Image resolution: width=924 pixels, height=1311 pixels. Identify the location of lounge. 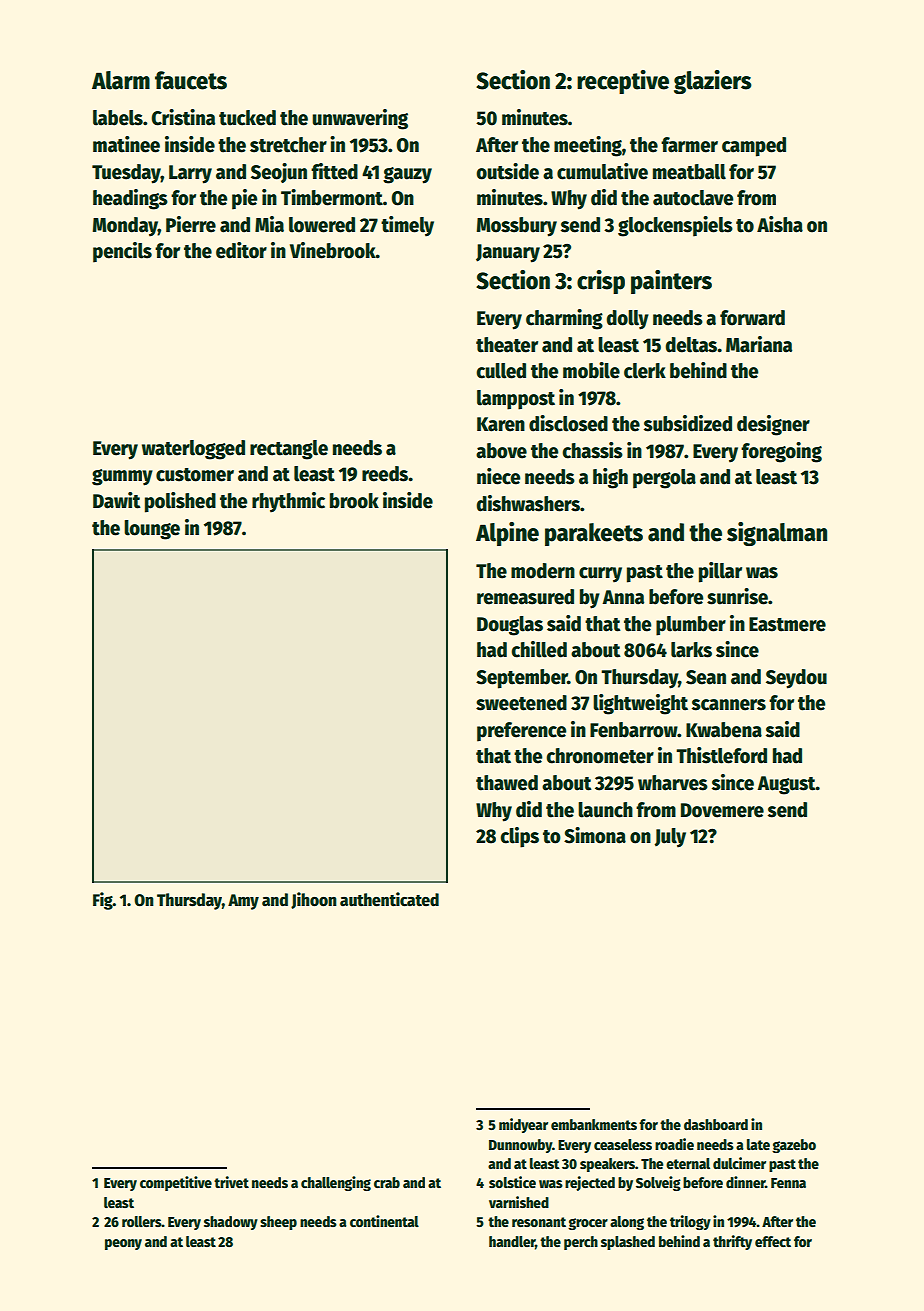
(152, 530).
